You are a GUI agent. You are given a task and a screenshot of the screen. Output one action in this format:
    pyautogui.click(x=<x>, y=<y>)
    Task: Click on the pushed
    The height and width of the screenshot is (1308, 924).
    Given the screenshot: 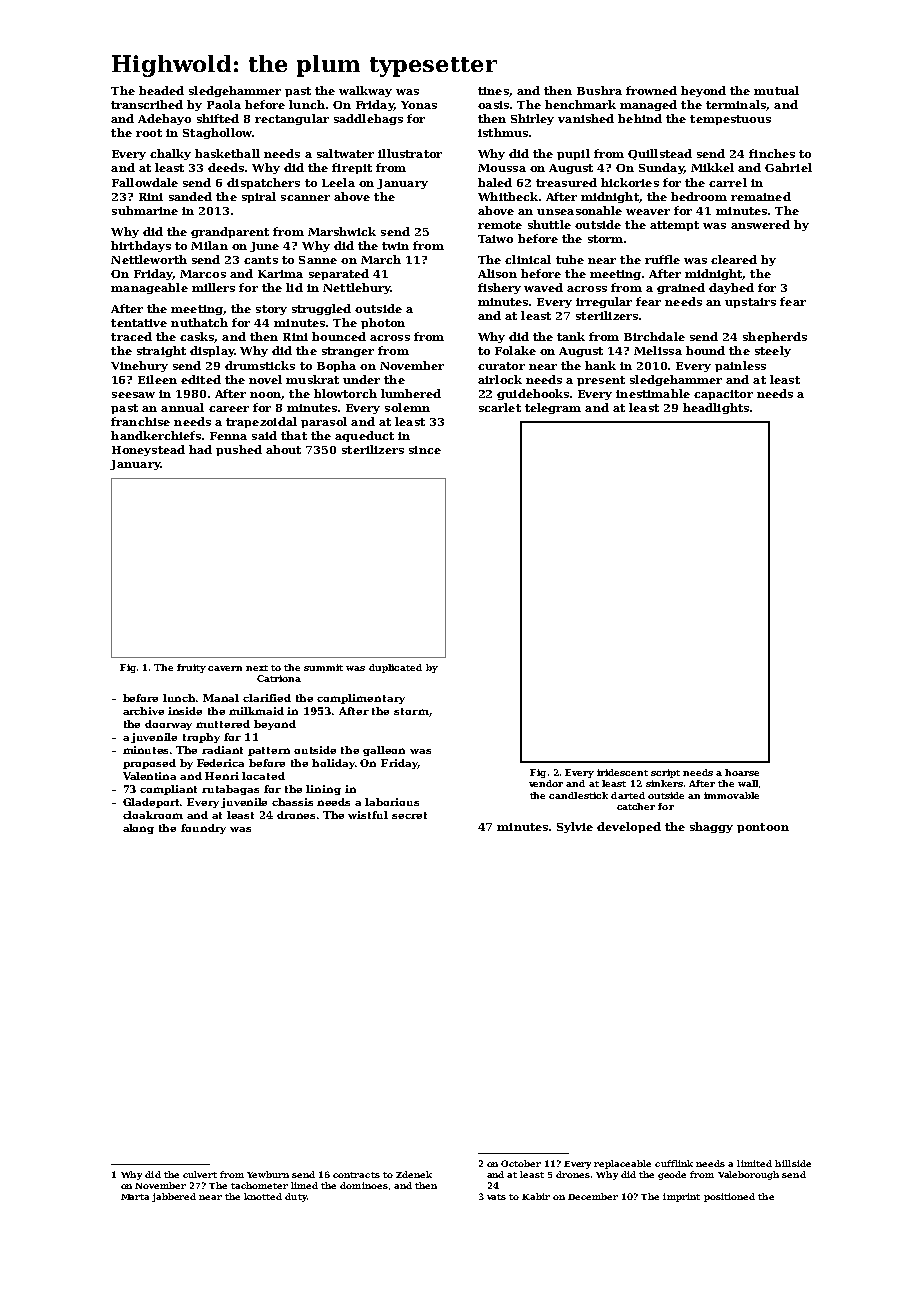 What is the action you would take?
    pyautogui.click(x=239, y=450)
